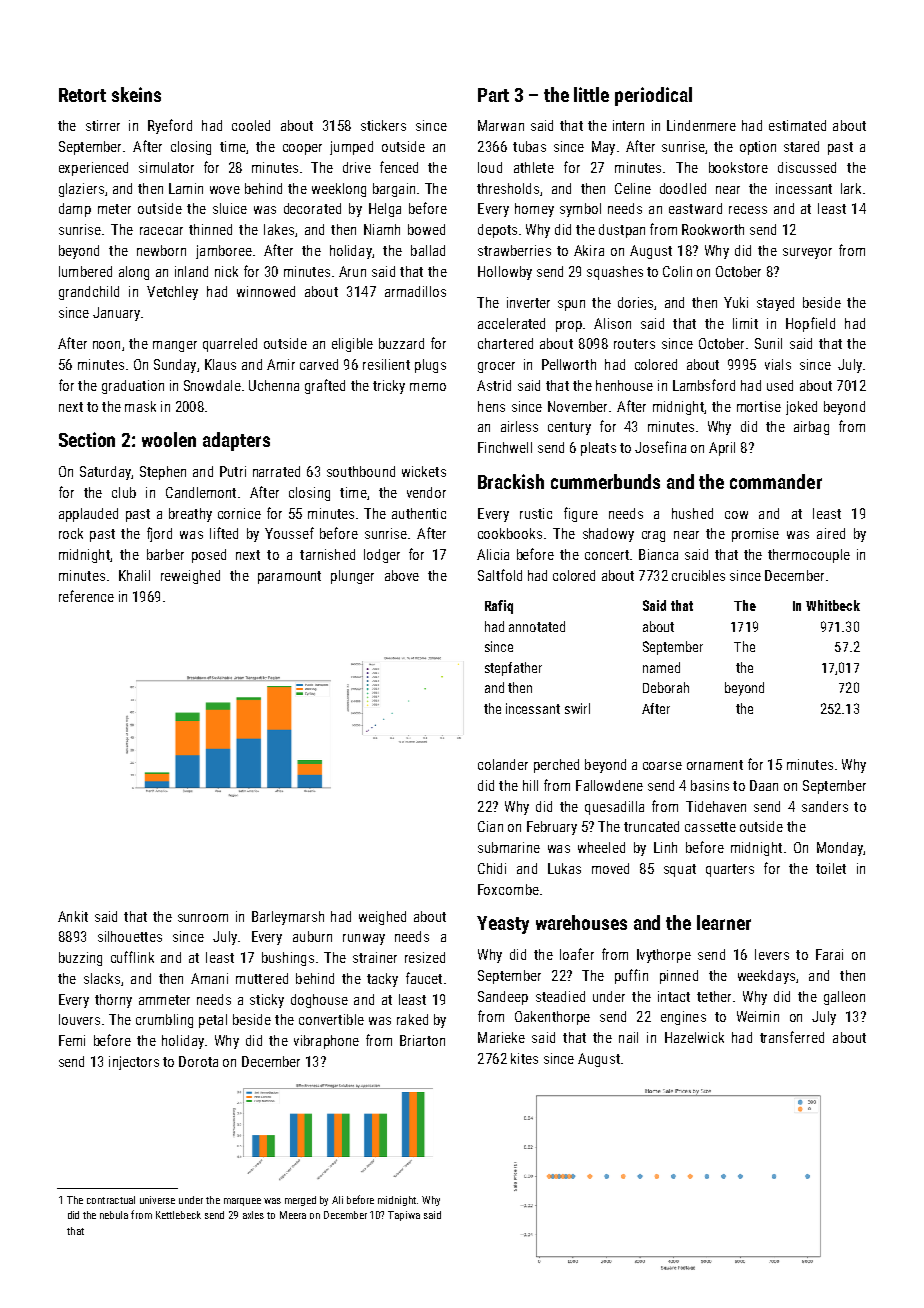 Image resolution: width=924 pixels, height=1308 pixels. What do you see at coordinates (124, 492) in the page?
I see `club` at bounding box center [124, 492].
